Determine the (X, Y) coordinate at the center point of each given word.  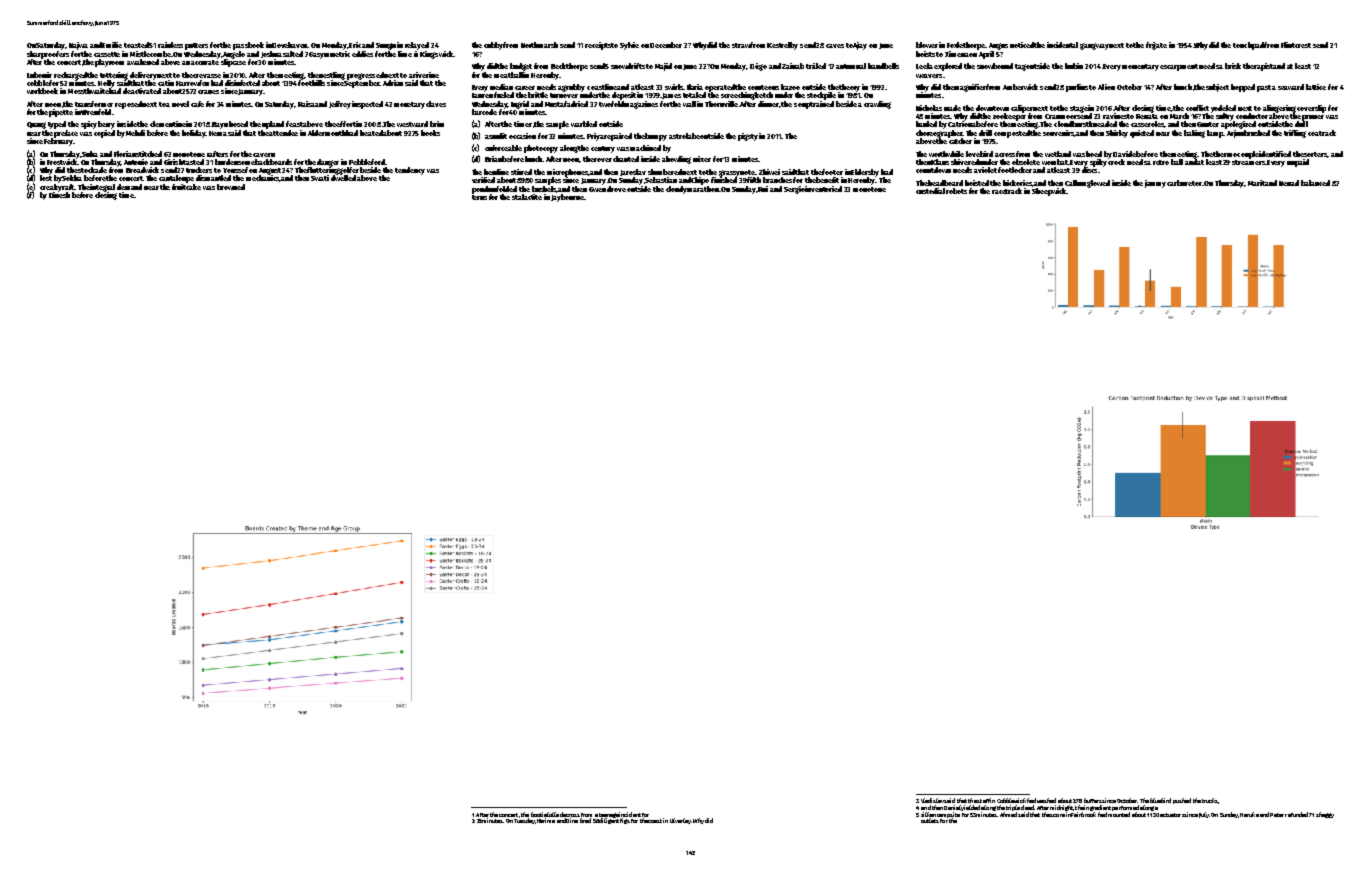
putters (196, 46)
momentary (1140, 67)
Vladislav (933, 800)
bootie (539, 814)
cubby (494, 46)
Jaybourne (567, 198)
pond (480, 190)
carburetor (1184, 183)
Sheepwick (1049, 192)
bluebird (1160, 800)
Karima (546, 820)
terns (479, 197)
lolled (555, 814)
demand (129, 187)
